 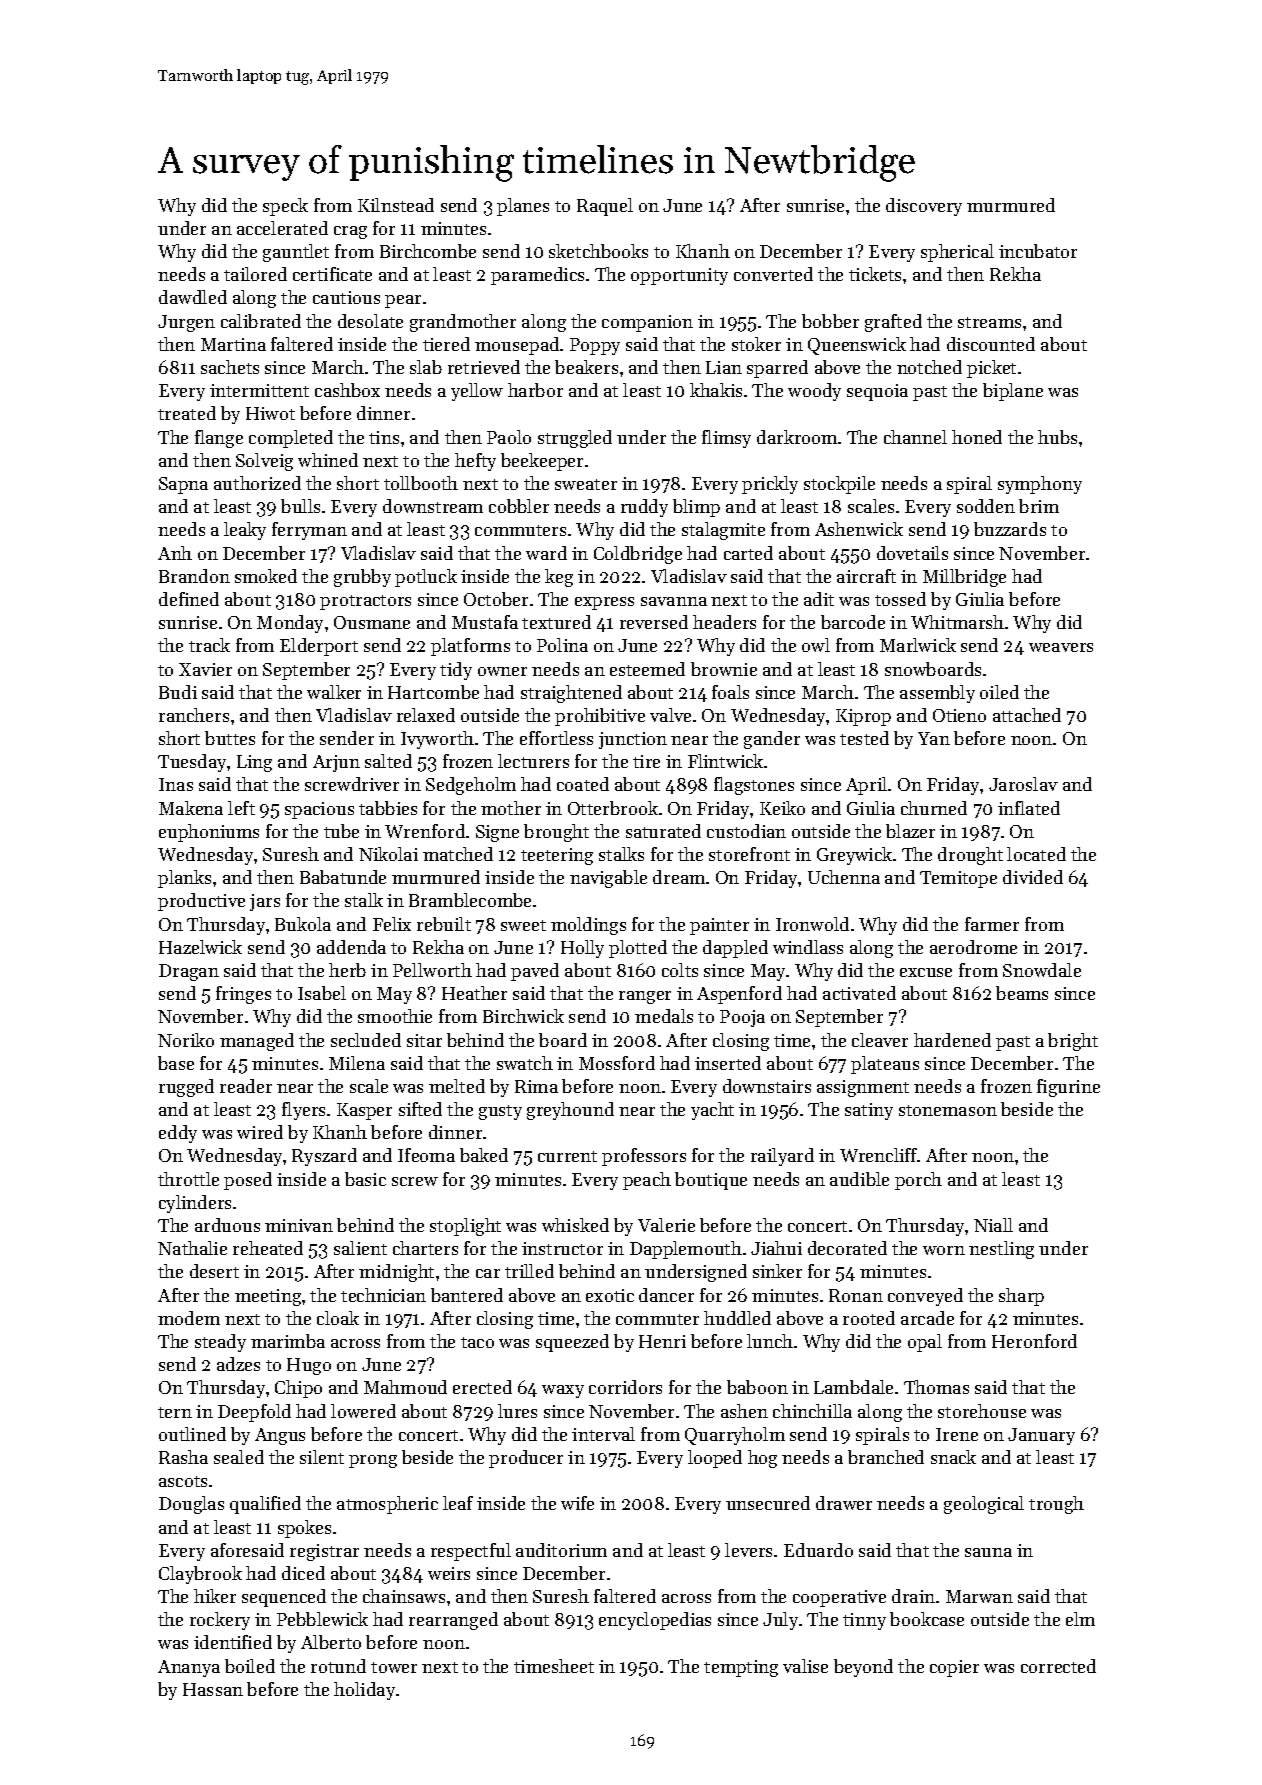 I want to click on speck, so click(x=285, y=207).
